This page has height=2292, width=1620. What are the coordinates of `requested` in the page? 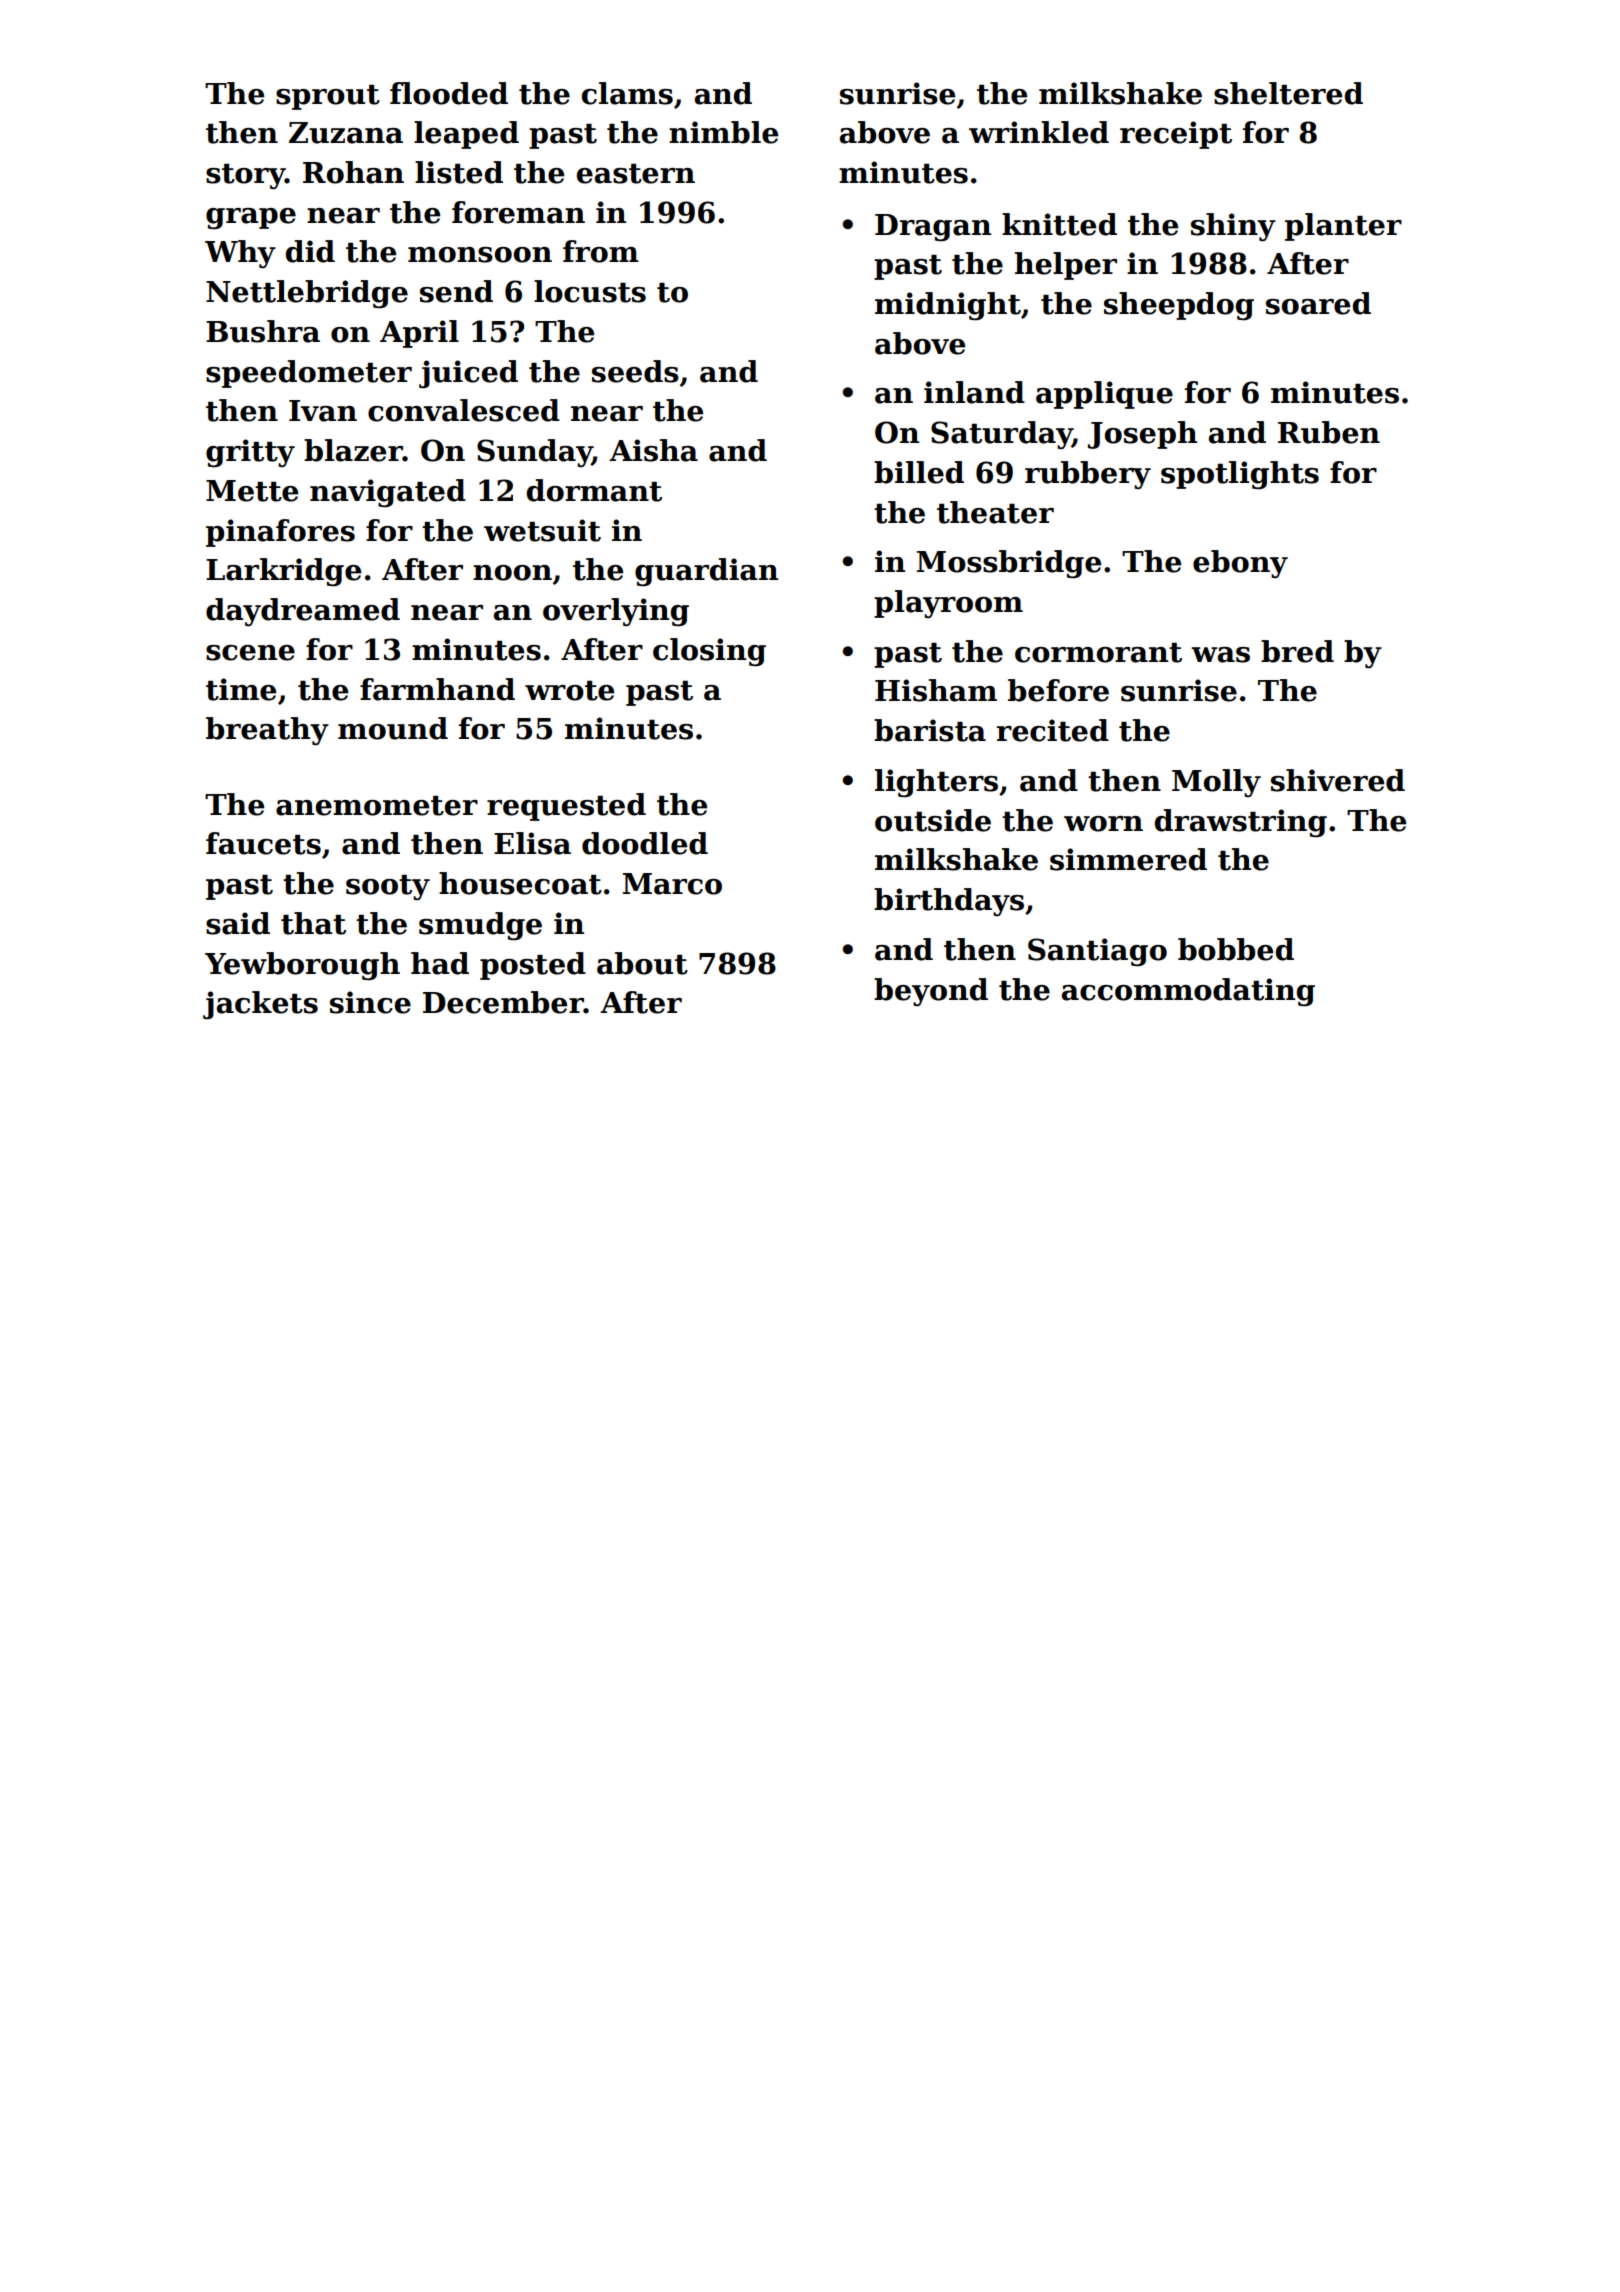 It's located at (566, 807).
